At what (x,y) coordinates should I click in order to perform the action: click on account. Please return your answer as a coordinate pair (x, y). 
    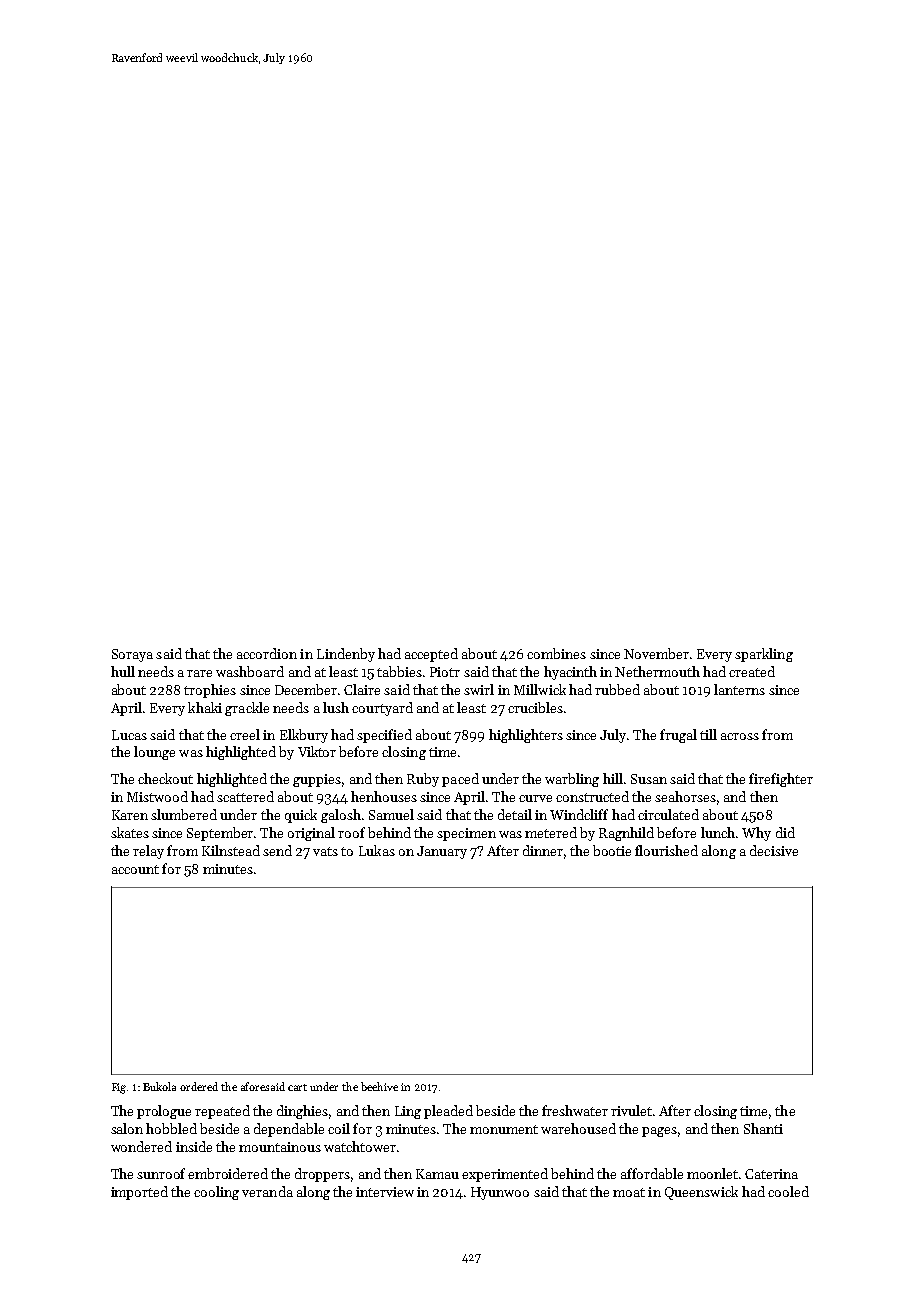
    Looking at the image, I should click on (135, 869).
